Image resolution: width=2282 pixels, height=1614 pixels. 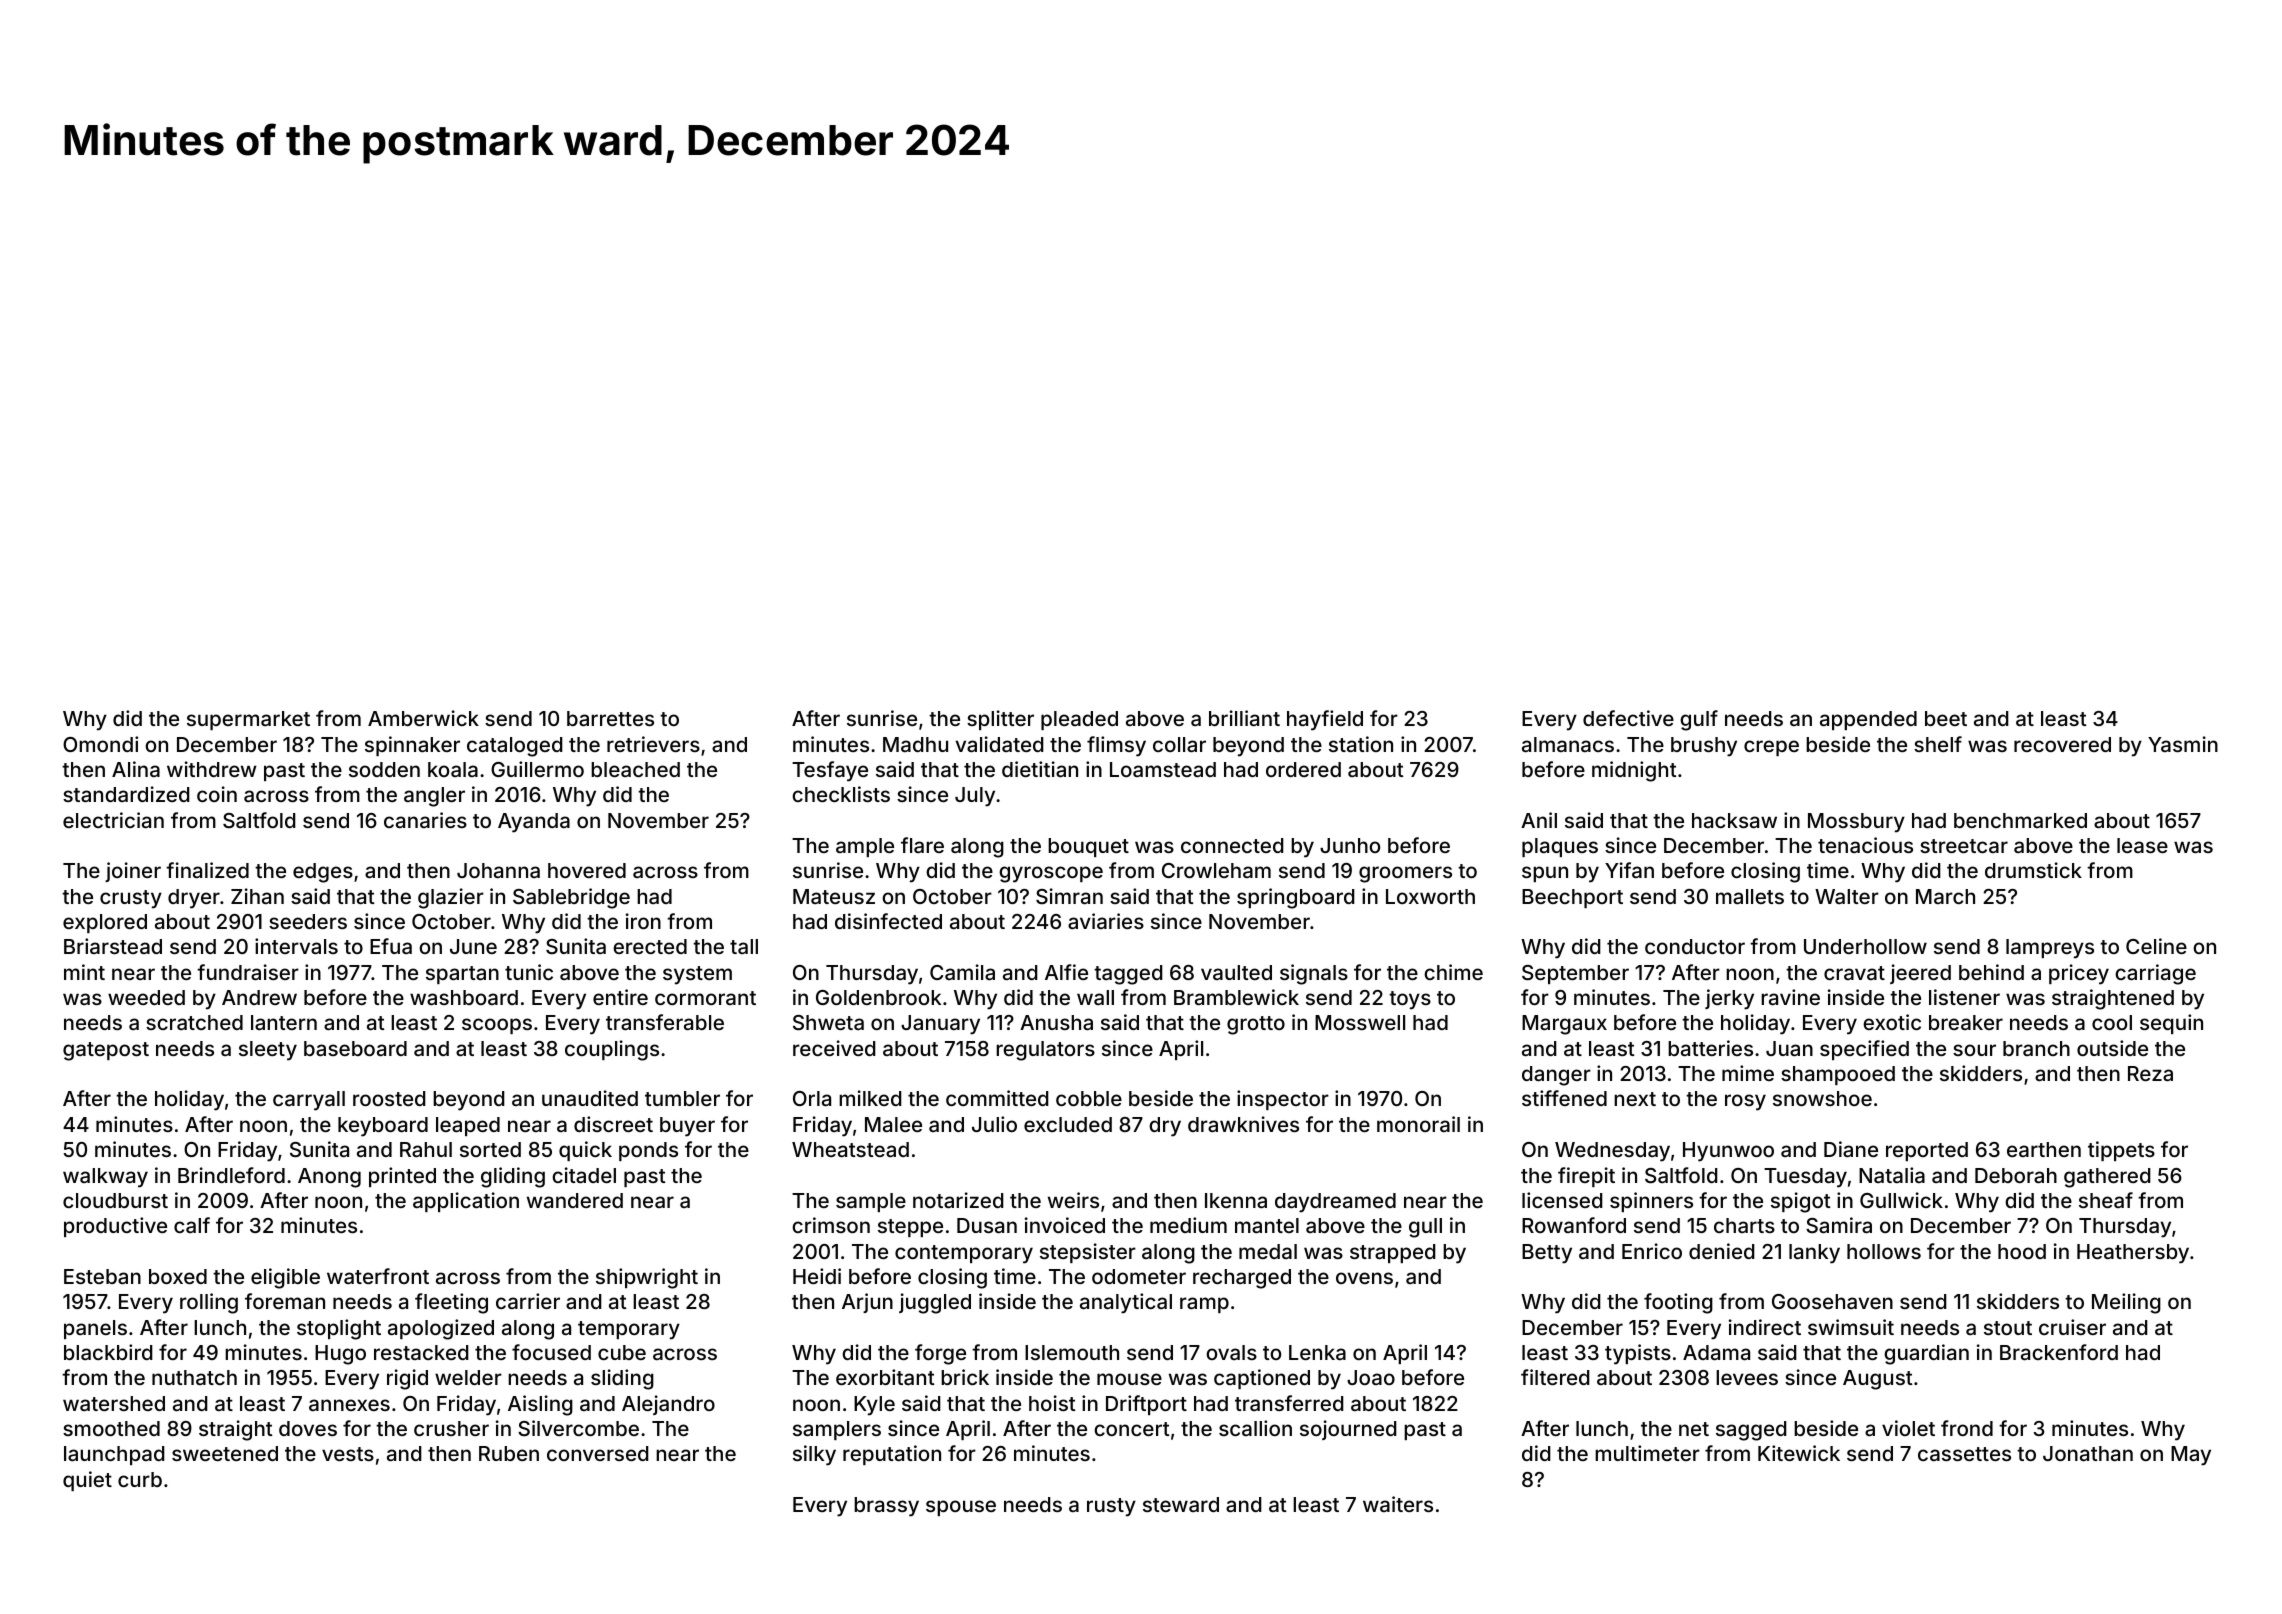 What do you see at coordinates (2016, 1175) in the document?
I see `Deborah` at bounding box center [2016, 1175].
